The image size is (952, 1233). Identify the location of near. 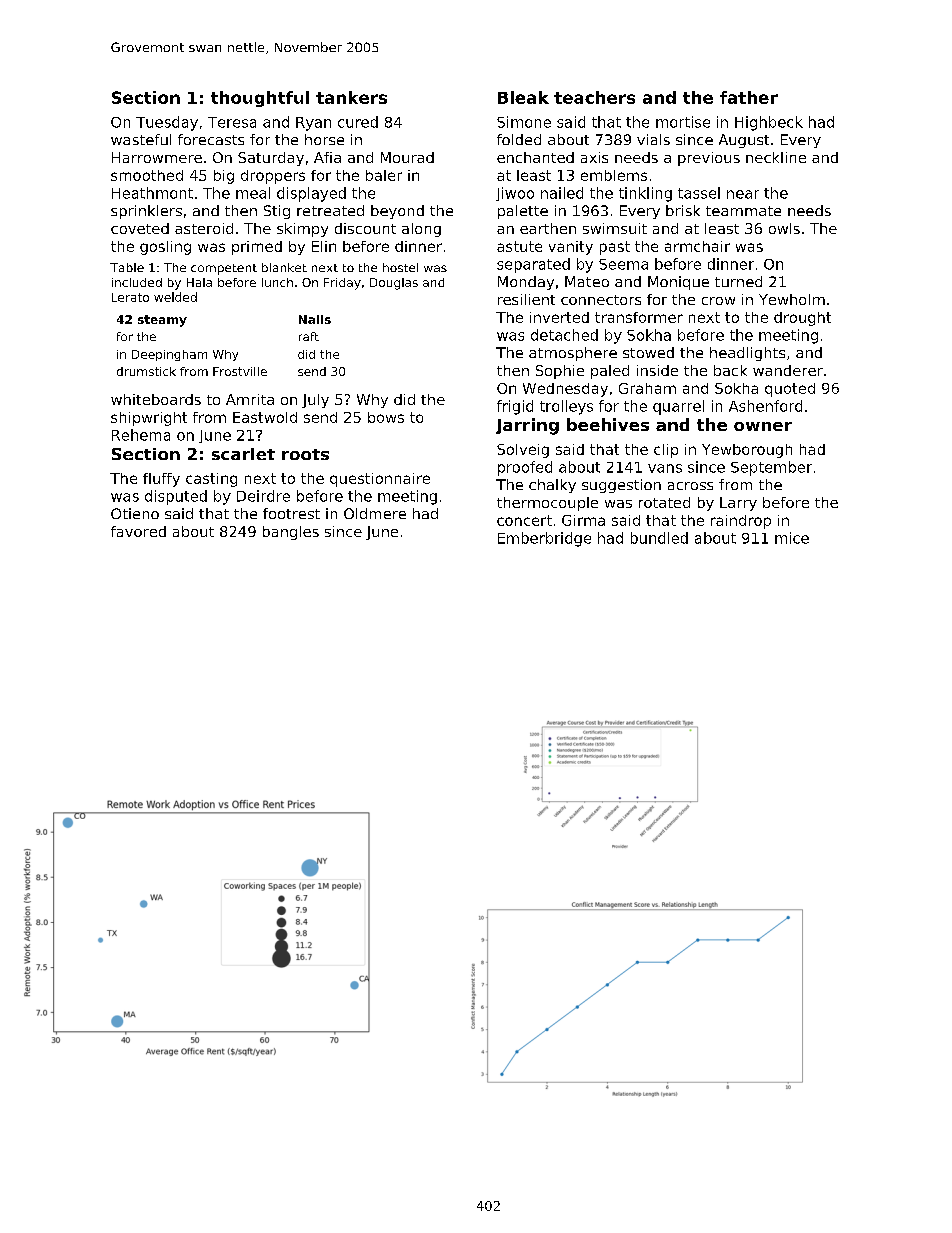
(743, 194).
